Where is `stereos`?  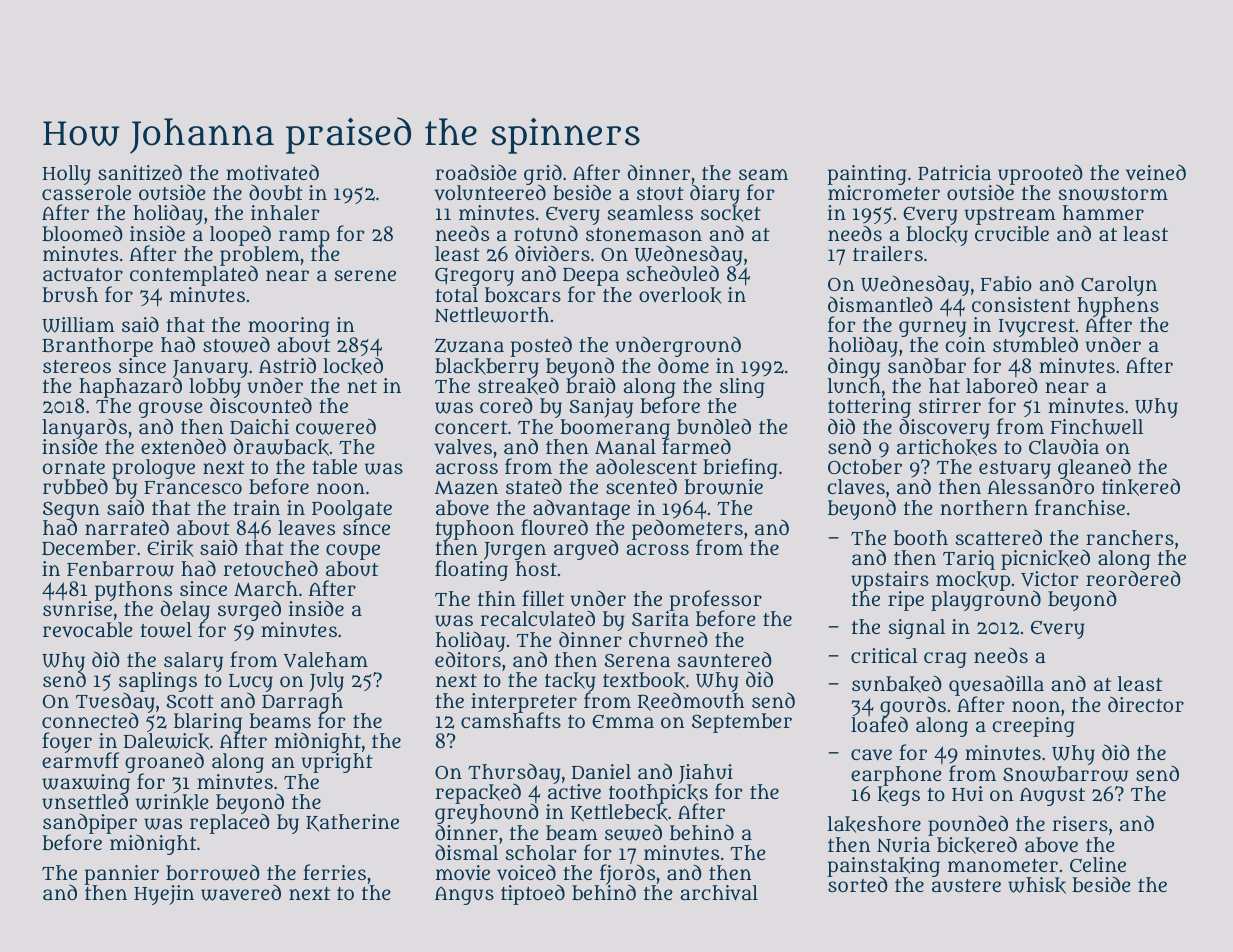
stereos is located at coordinates (77, 366).
